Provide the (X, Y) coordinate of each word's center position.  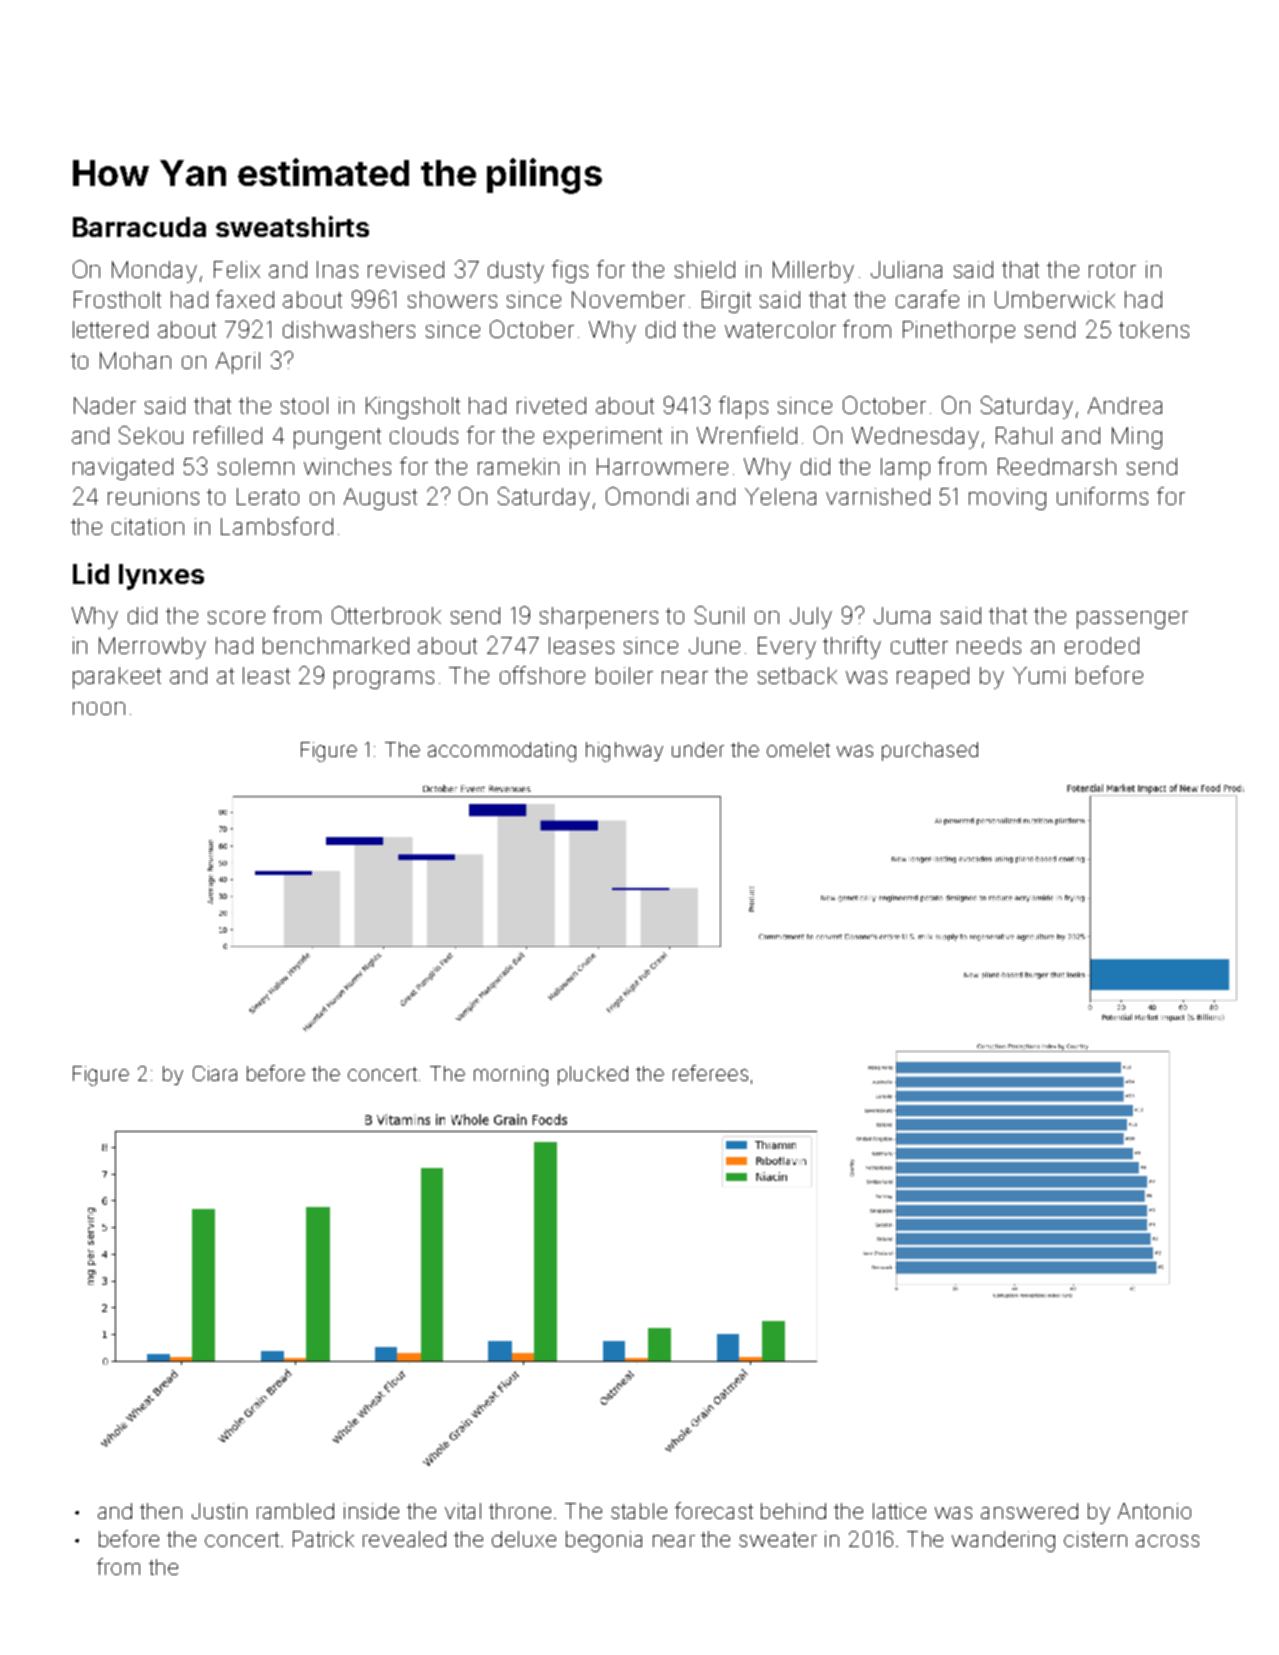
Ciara (215, 1073)
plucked (593, 1075)
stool (304, 405)
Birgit (726, 302)
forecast (714, 1510)
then (161, 1511)
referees (710, 1073)
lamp (905, 469)
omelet (798, 749)
